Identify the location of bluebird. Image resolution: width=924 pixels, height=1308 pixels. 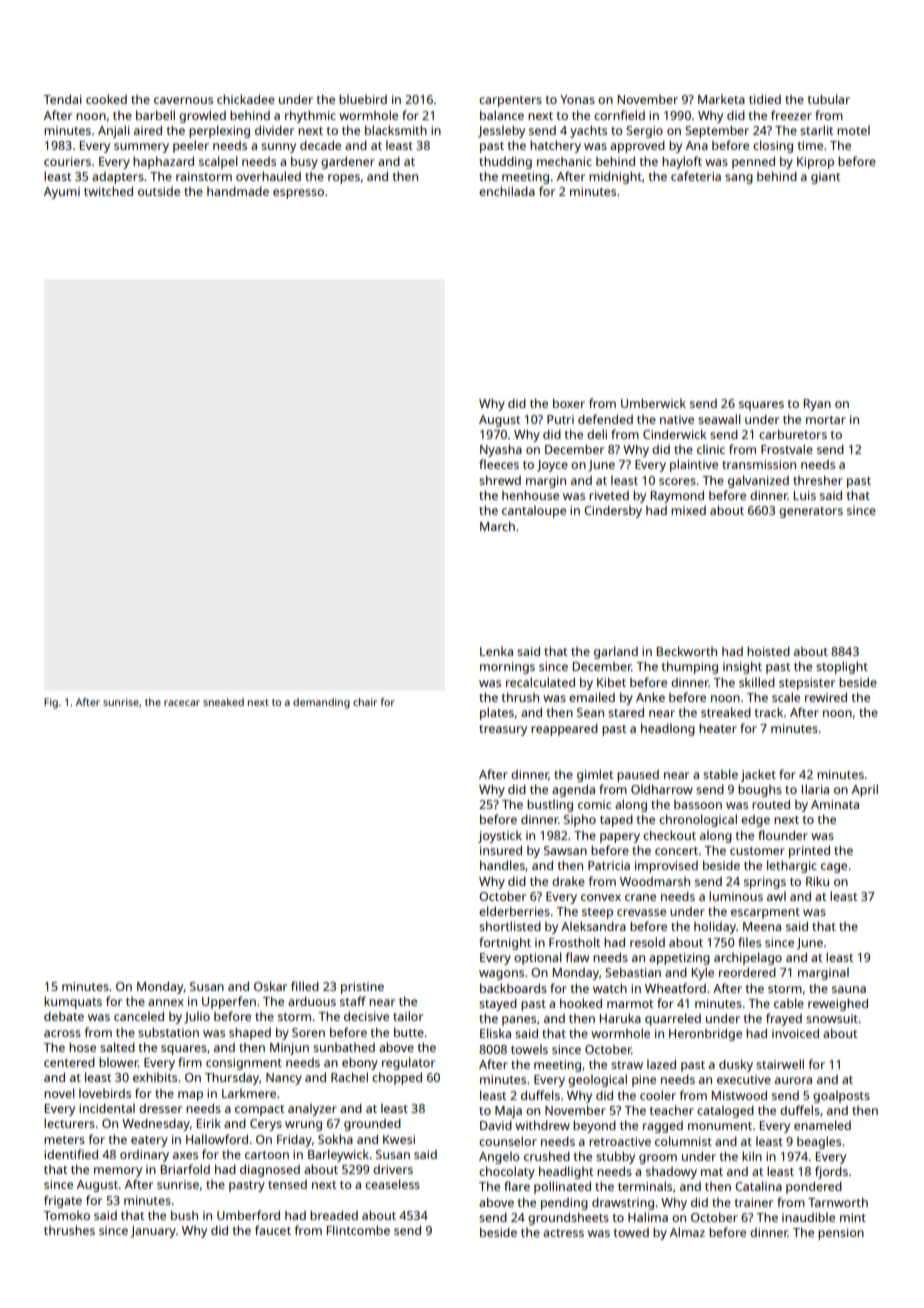
(363, 99).
